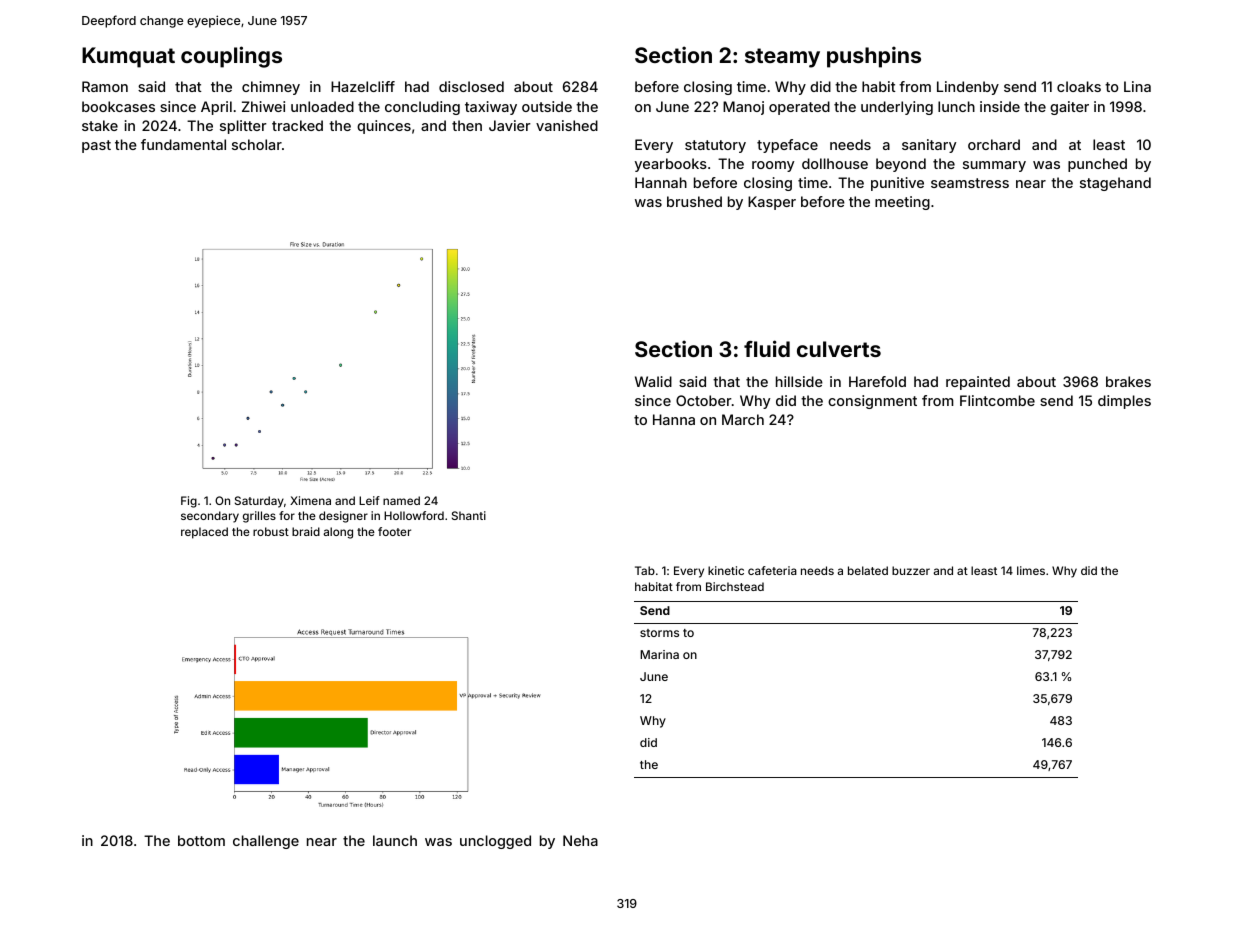  Describe the element at coordinates (469, 515) in the screenshot. I see `Shanti` at that location.
